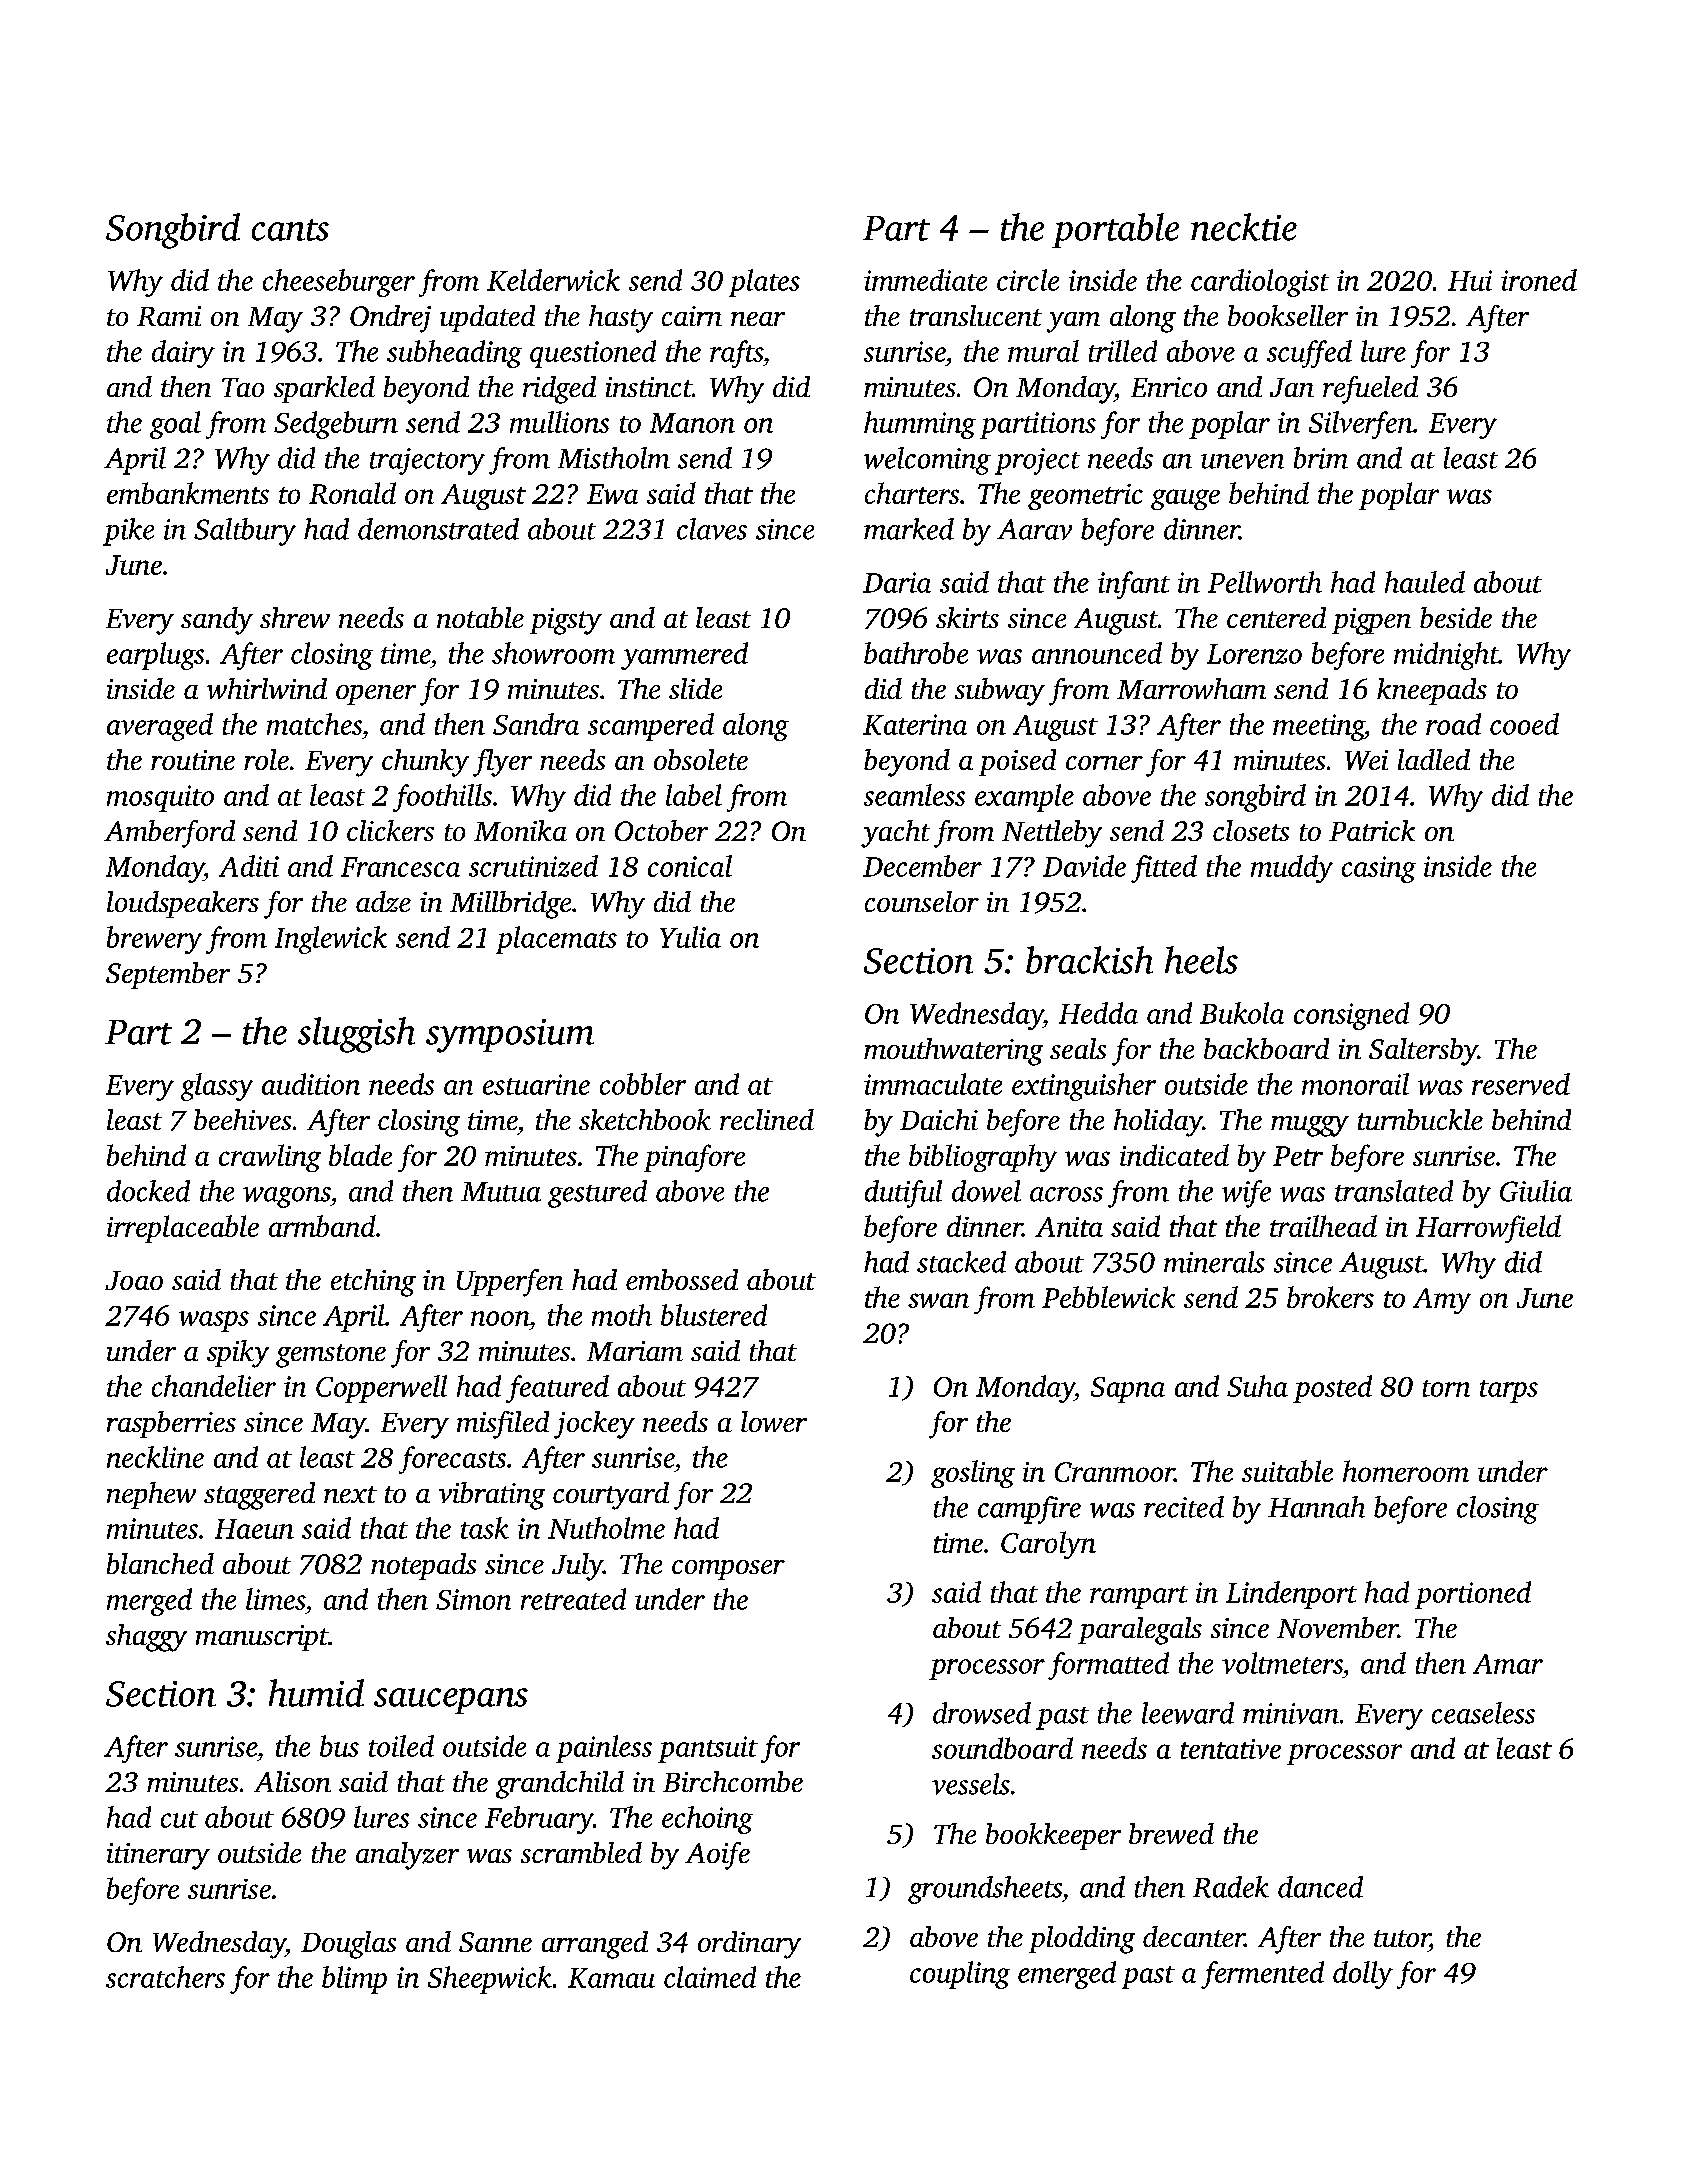 This document has height=2178, width=1683. I want to click on blanched, so click(160, 1563).
